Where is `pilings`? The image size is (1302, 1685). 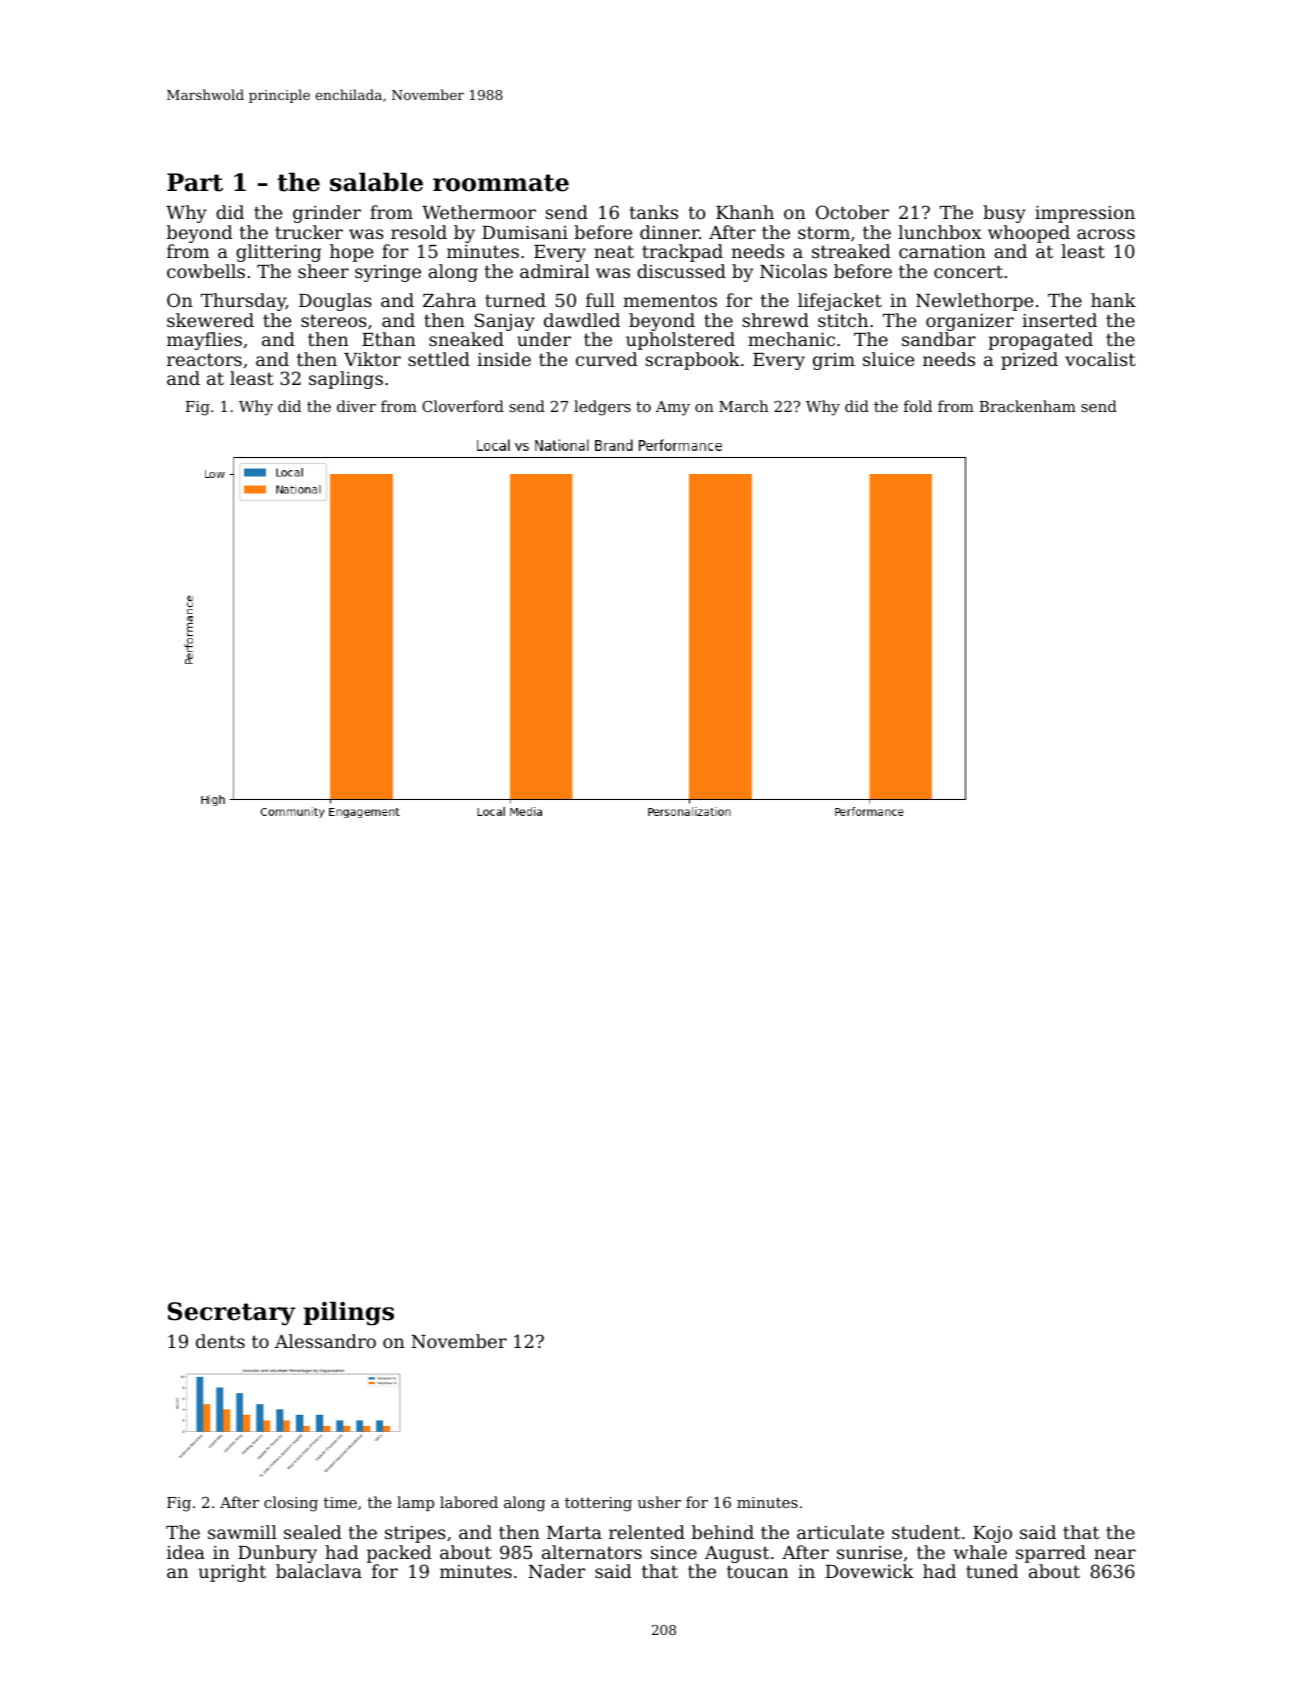
pilings is located at coordinates (349, 1313).
